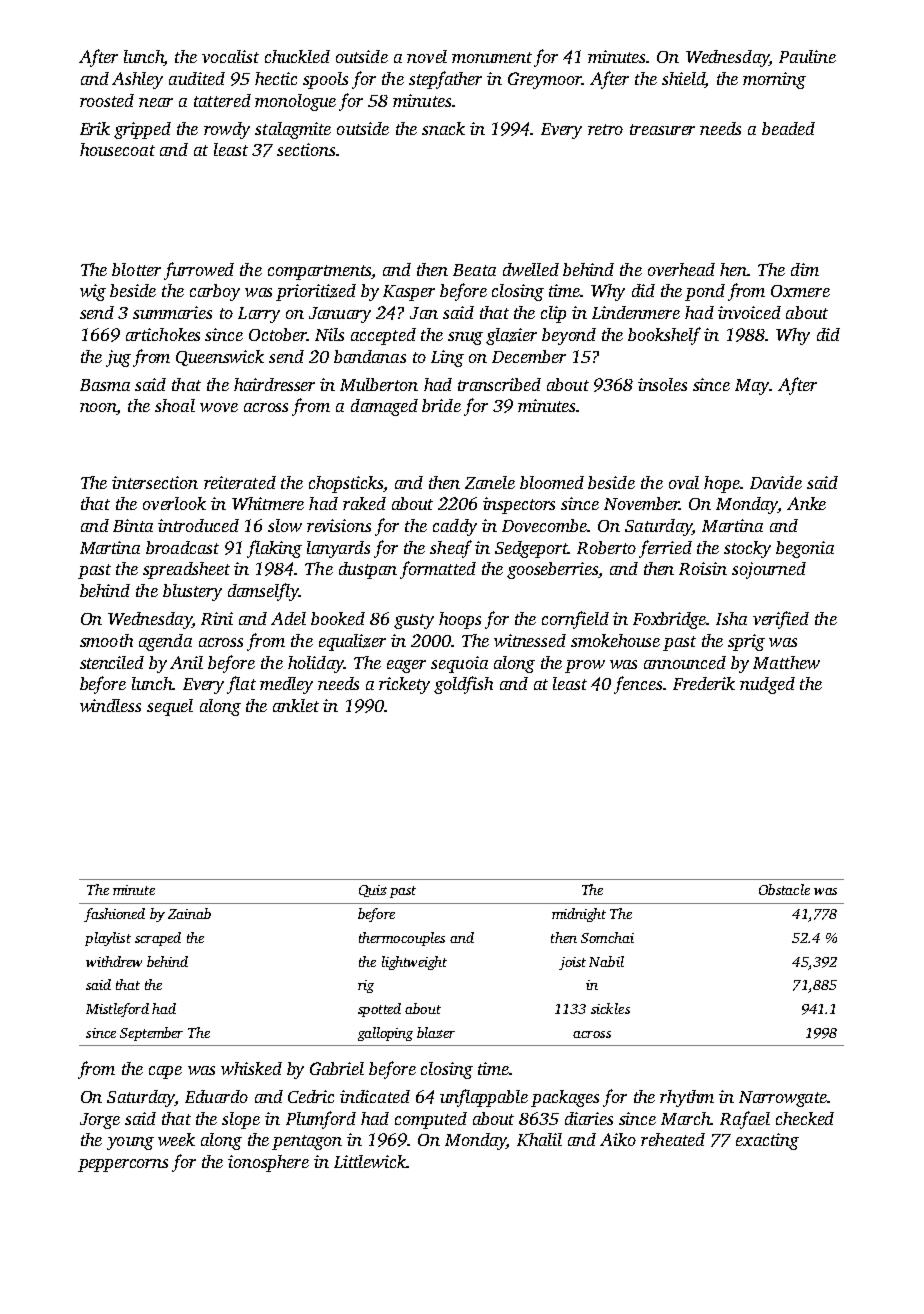 The image size is (924, 1314). I want to click on glazier, so click(511, 336).
